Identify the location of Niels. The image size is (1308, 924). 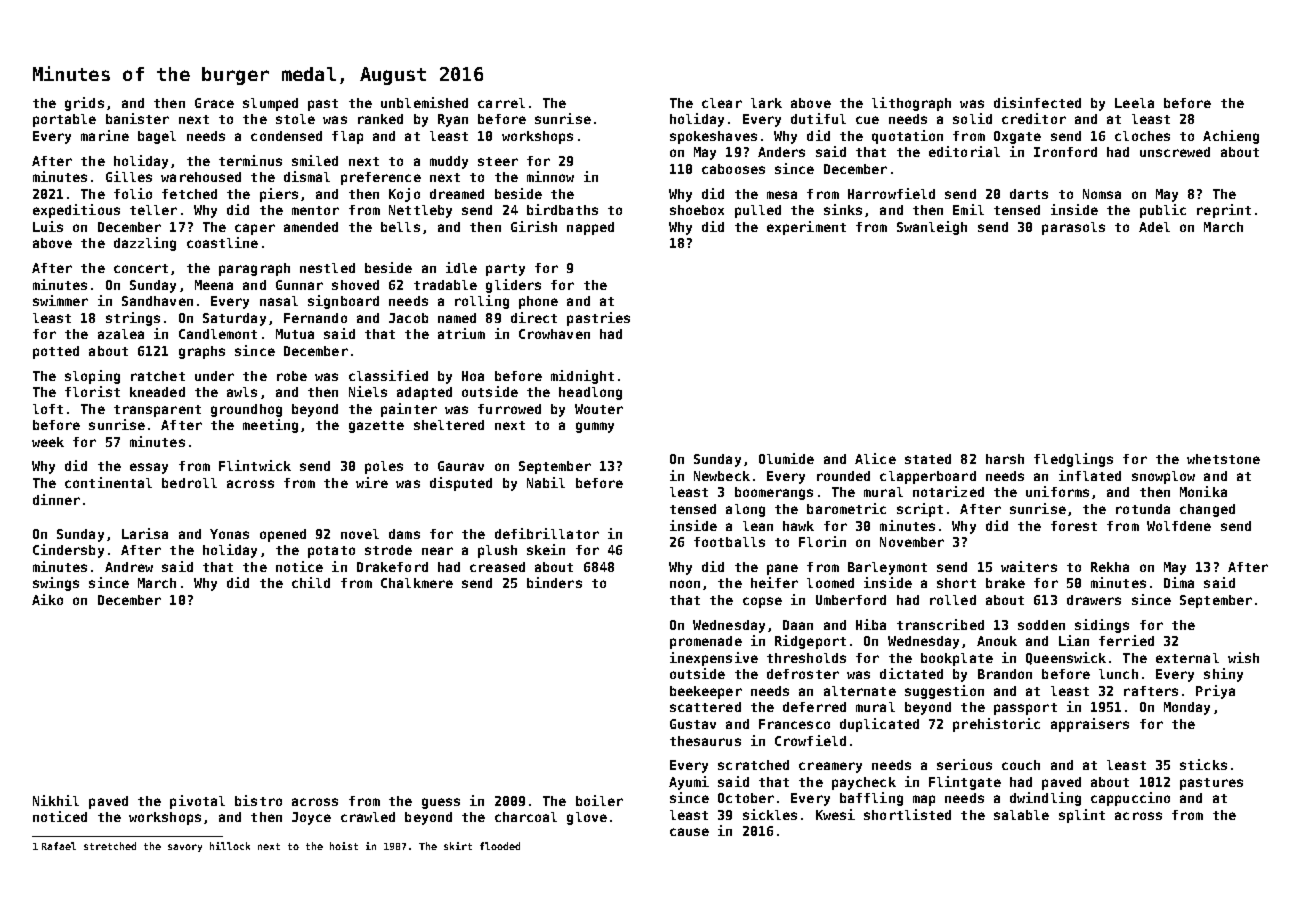
(368, 391).
